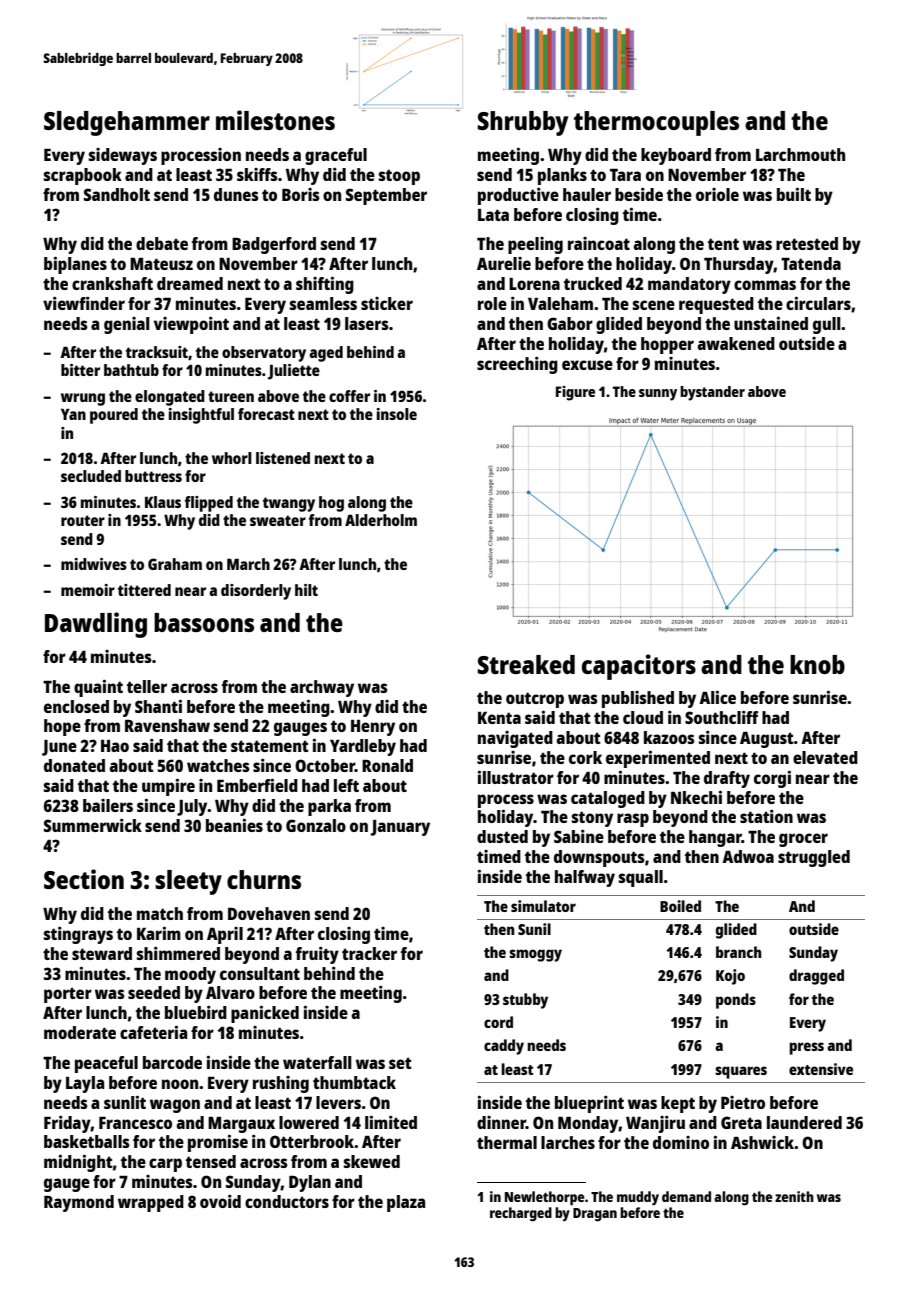 Image resolution: width=908 pixels, height=1316 pixels. Describe the element at coordinates (717, 194) in the screenshot. I see `oriole` at that location.
